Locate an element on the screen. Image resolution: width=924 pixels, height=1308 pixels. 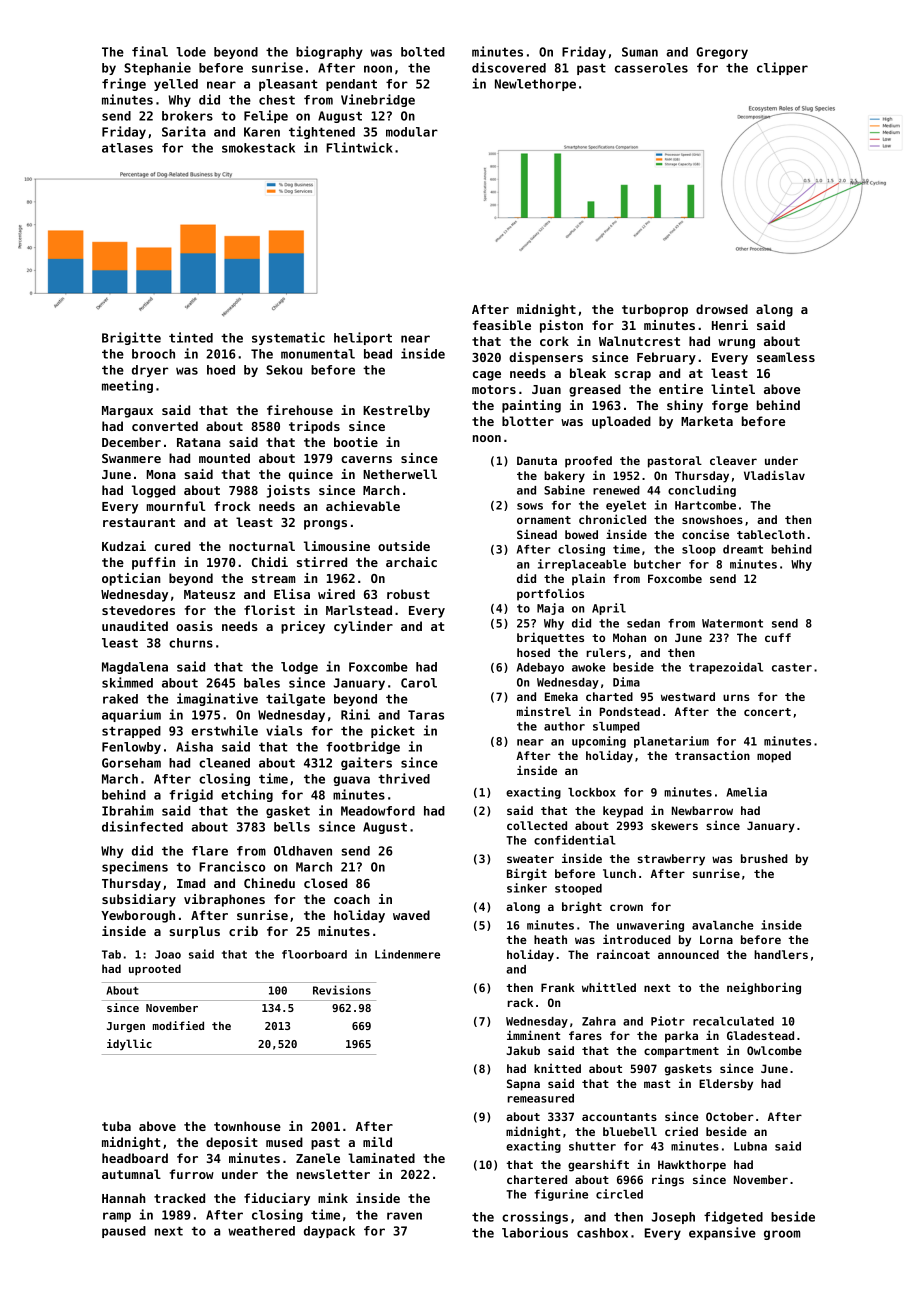
final is located at coordinates (150, 51).
